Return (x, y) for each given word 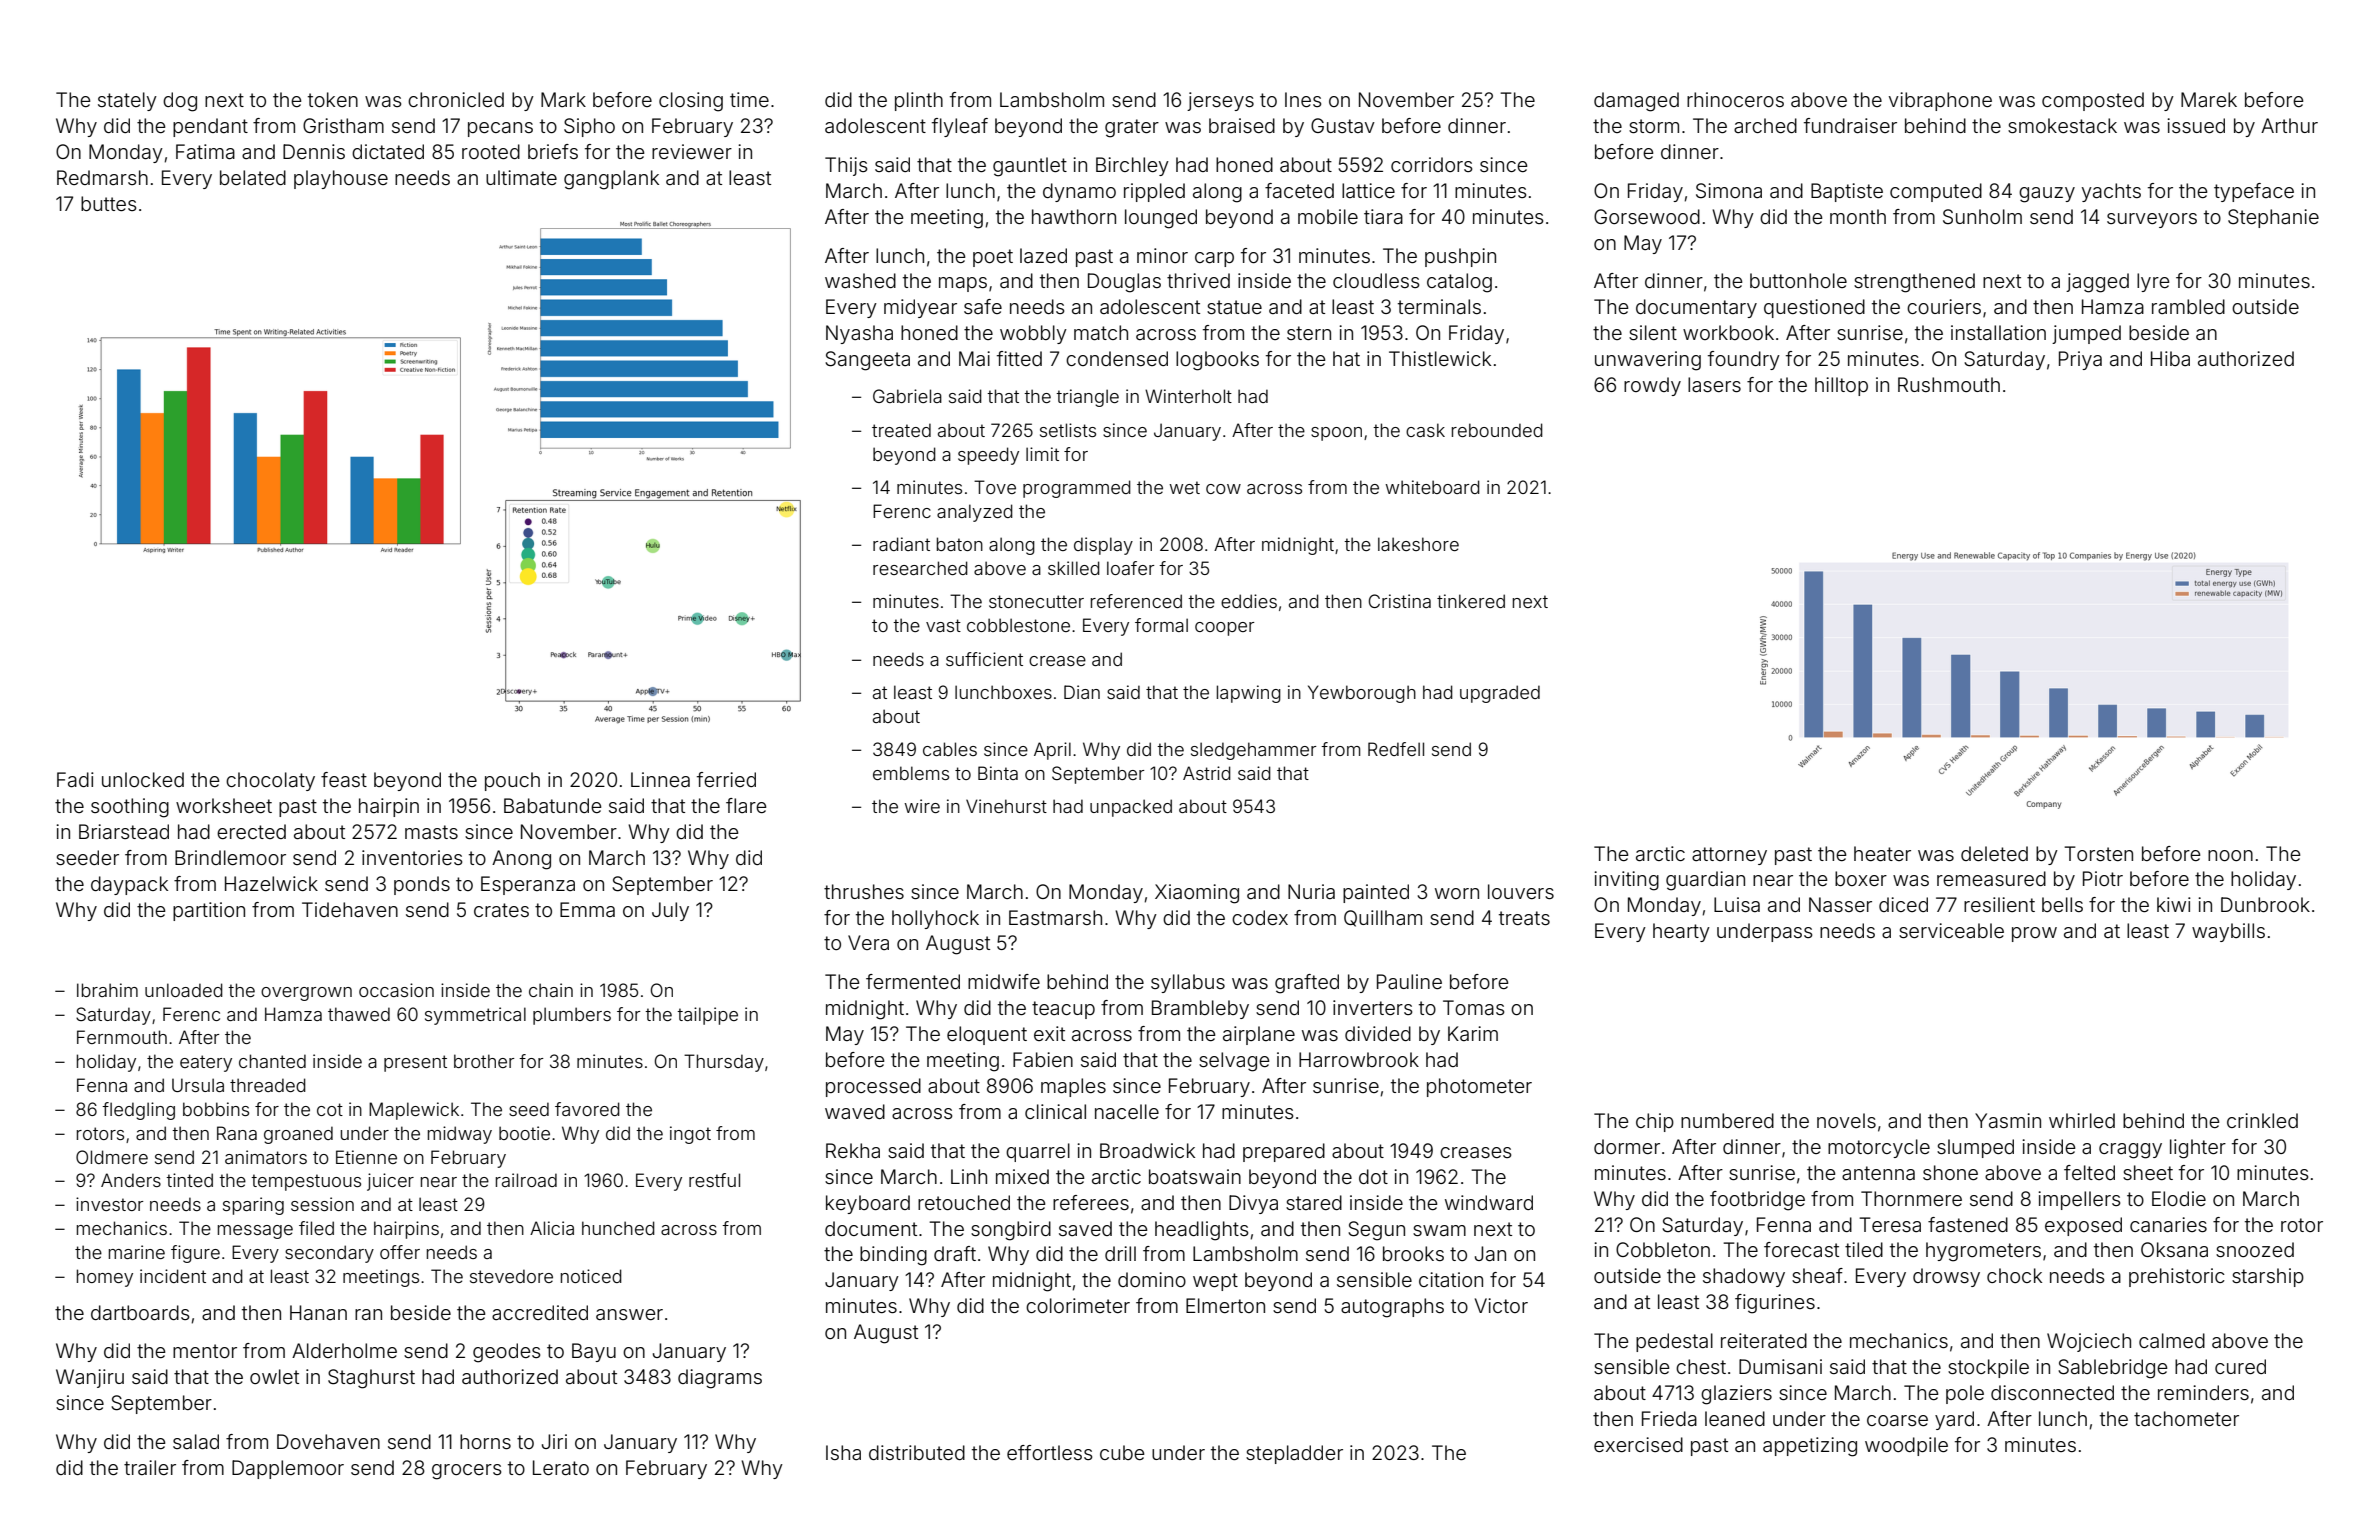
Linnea (660, 779)
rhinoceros (1735, 99)
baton (960, 544)
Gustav (1343, 125)
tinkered (1471, 601)
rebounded (1497, 430)
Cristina (1400, 601)
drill (1120, 1253)
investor (109, 1204)
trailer (150, 1467)
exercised (1638, 1444)
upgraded (1500, 694)
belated (253, 177)
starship (2268, 1277)
